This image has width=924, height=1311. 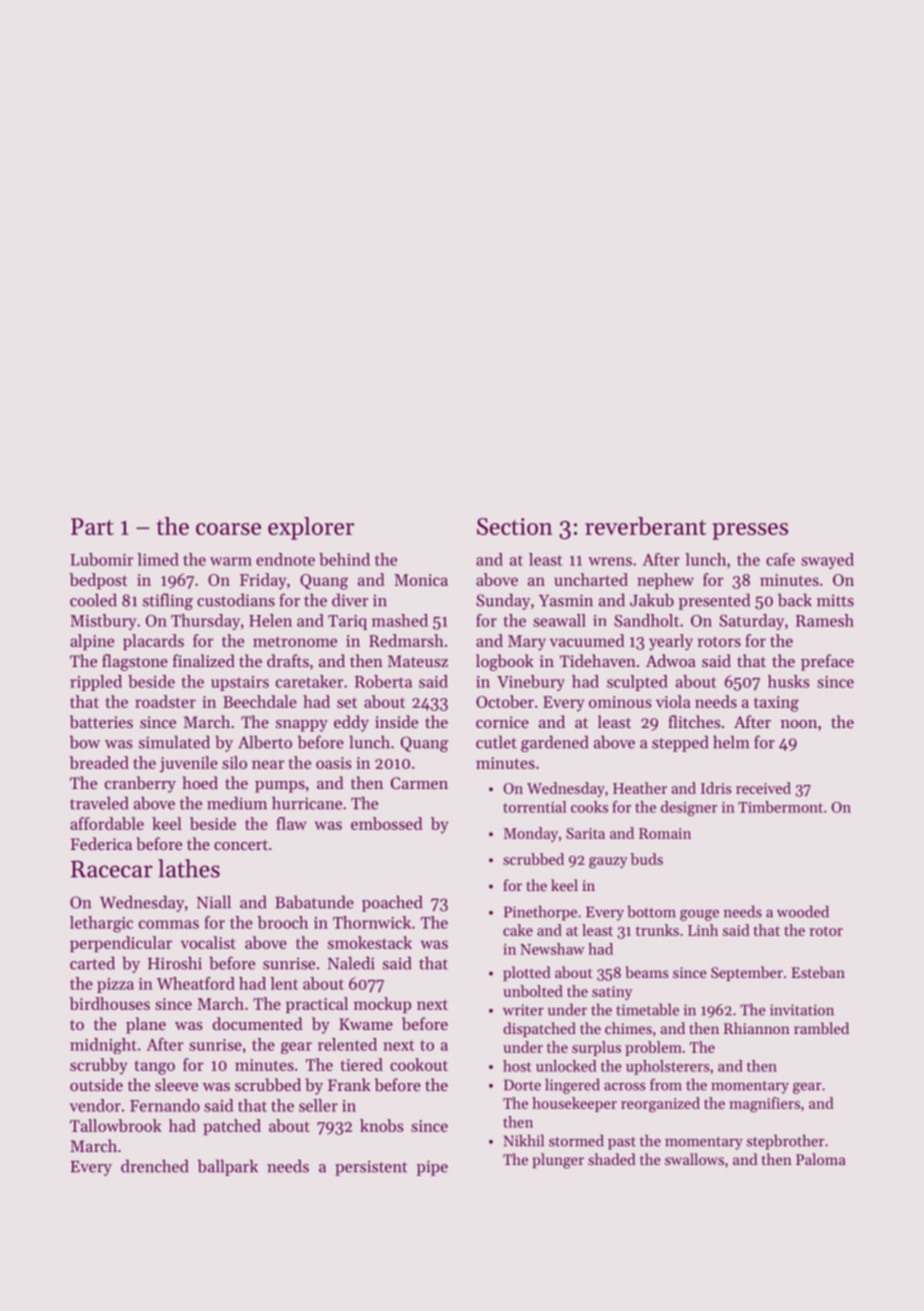 What do you see at coordinates (112, 869) in the image?
I see `Racecar` at bounding box center [112, 869].
